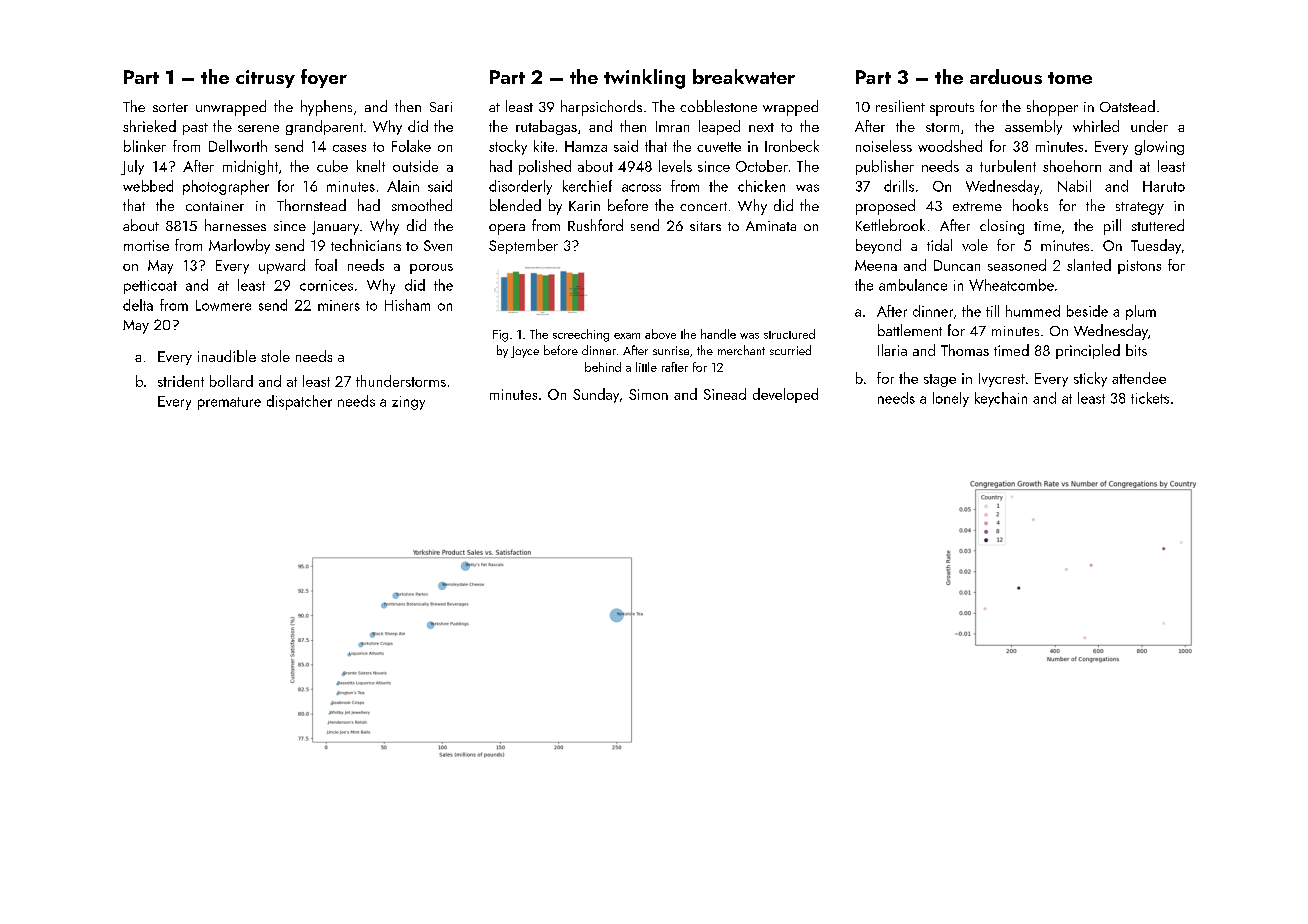 Image resolution: width=1308 pixels, height=924 pixels. Describe the element at coordinates (265, 79) in the page. I see `citrusy` at that location.
